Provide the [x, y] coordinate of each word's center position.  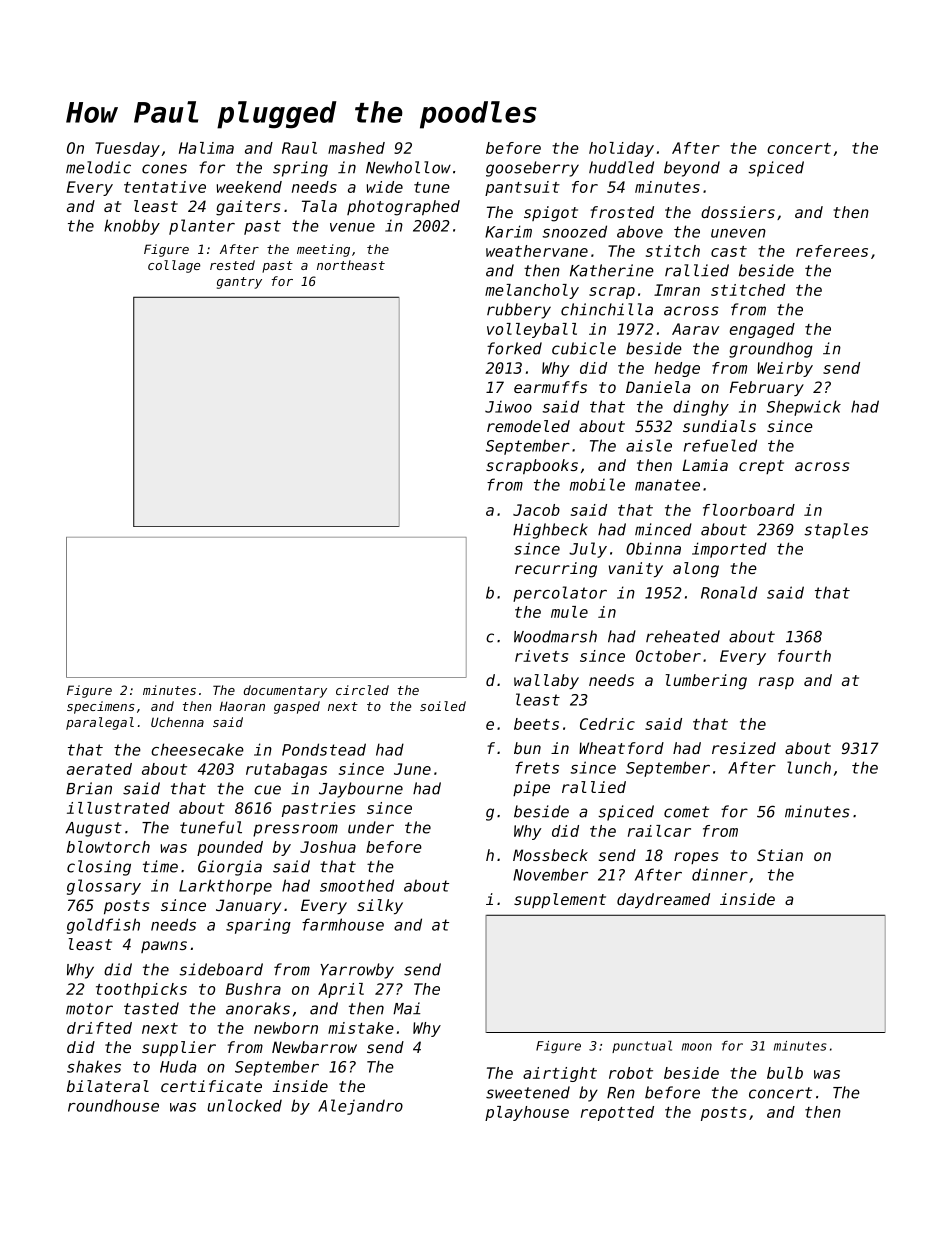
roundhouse [113, 1105]
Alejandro [360, 1107]
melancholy [532, 291]
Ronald [729, 592]
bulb [785, 1073]
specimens [101, 707]
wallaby [546, 681]
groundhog [771, 350]
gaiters [248, 208]
